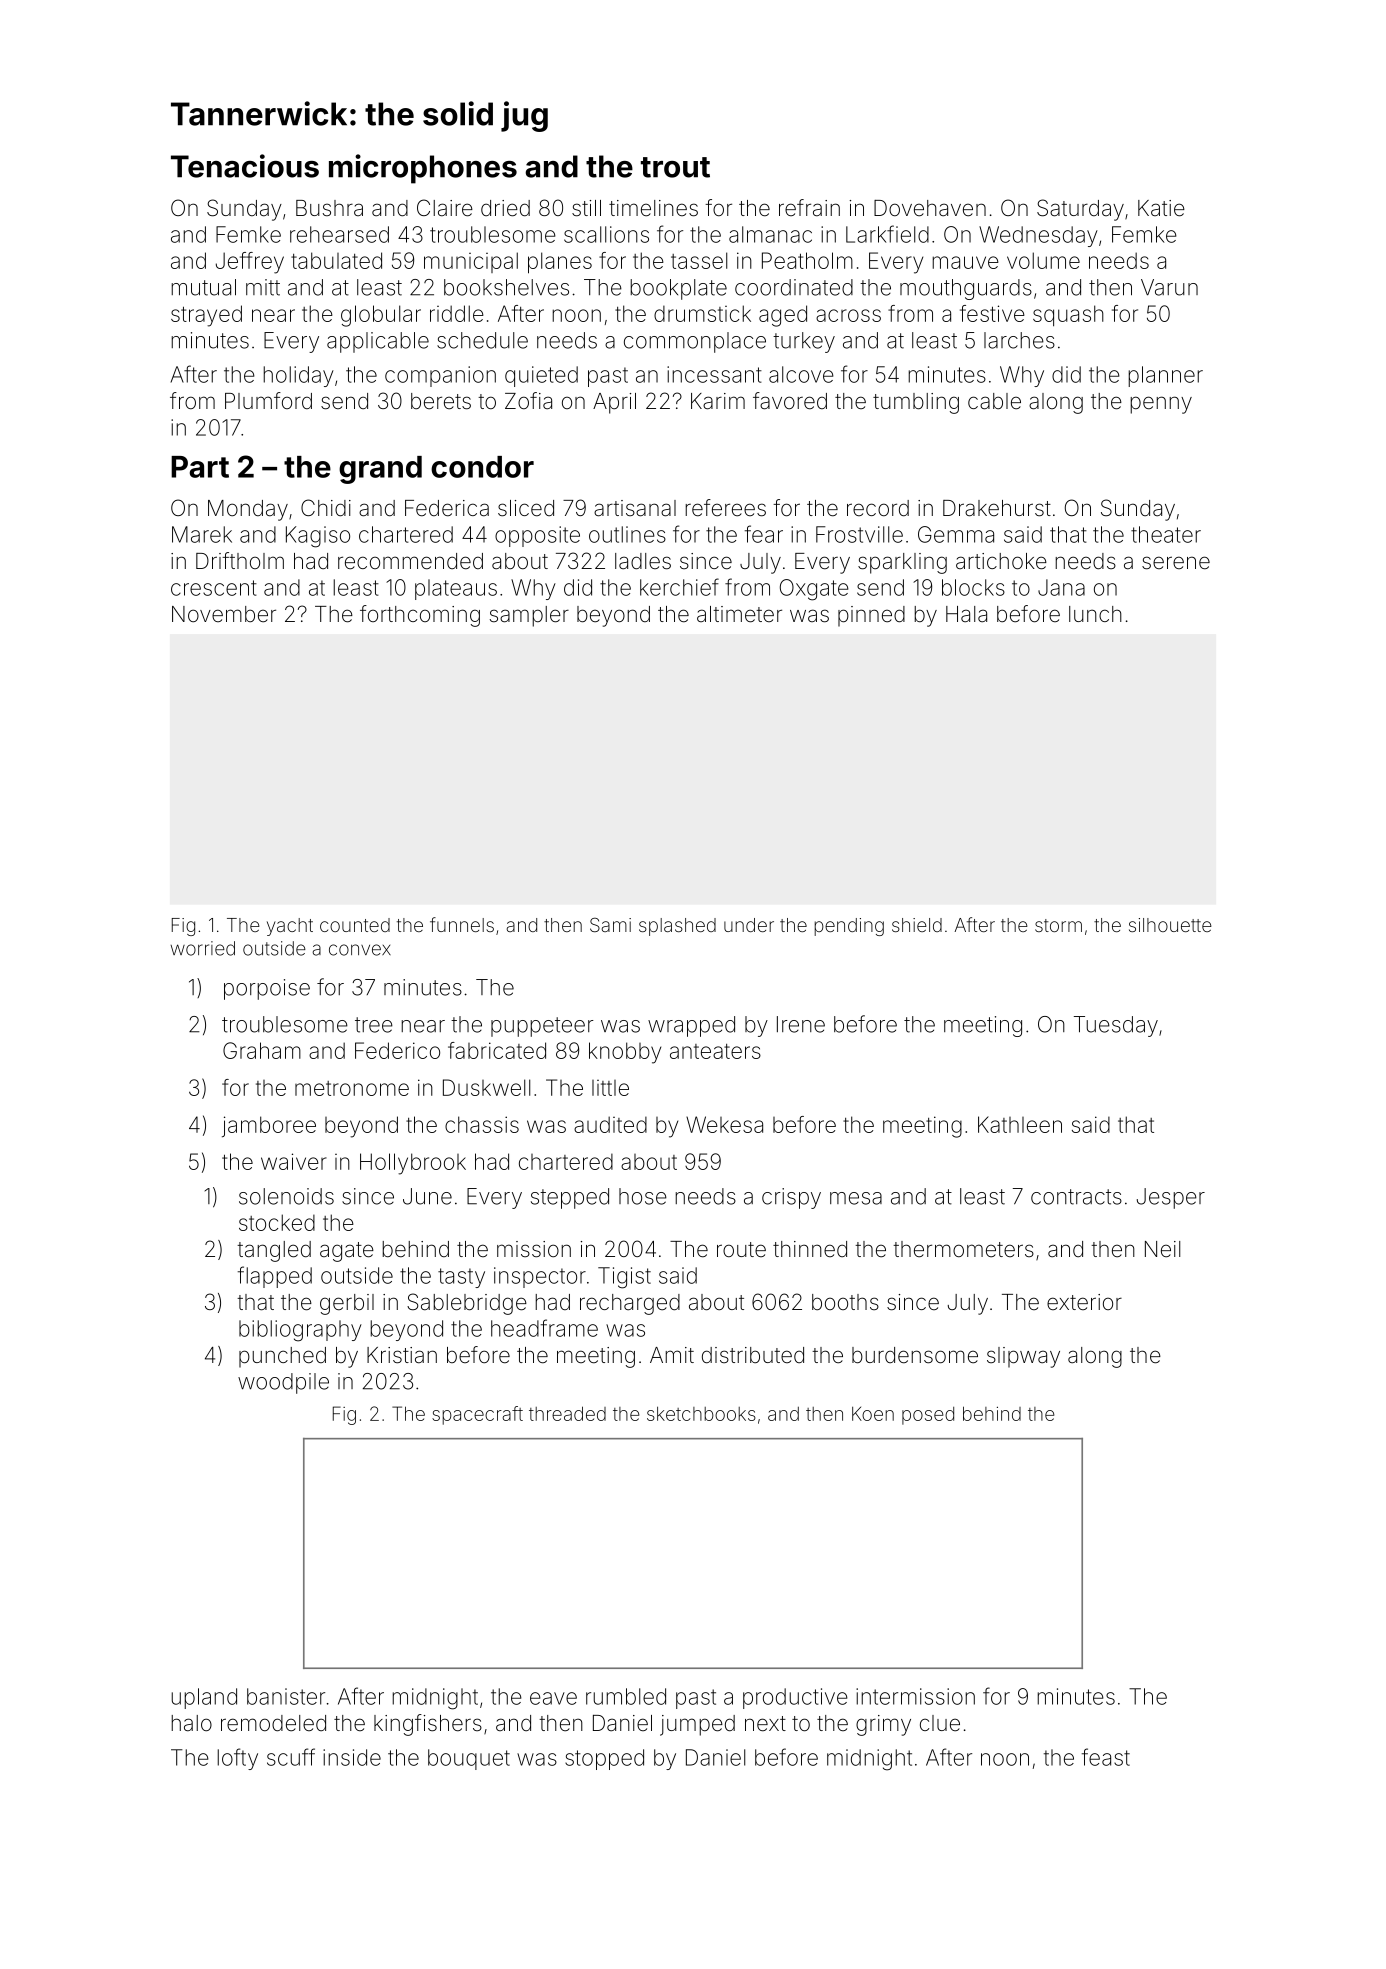 The width and height of the screenshot is (1386, 1969). What do you see at coordinates (420, 616) in the screenshot?
I see `forthcoming` at bounding box center [420, 616].
